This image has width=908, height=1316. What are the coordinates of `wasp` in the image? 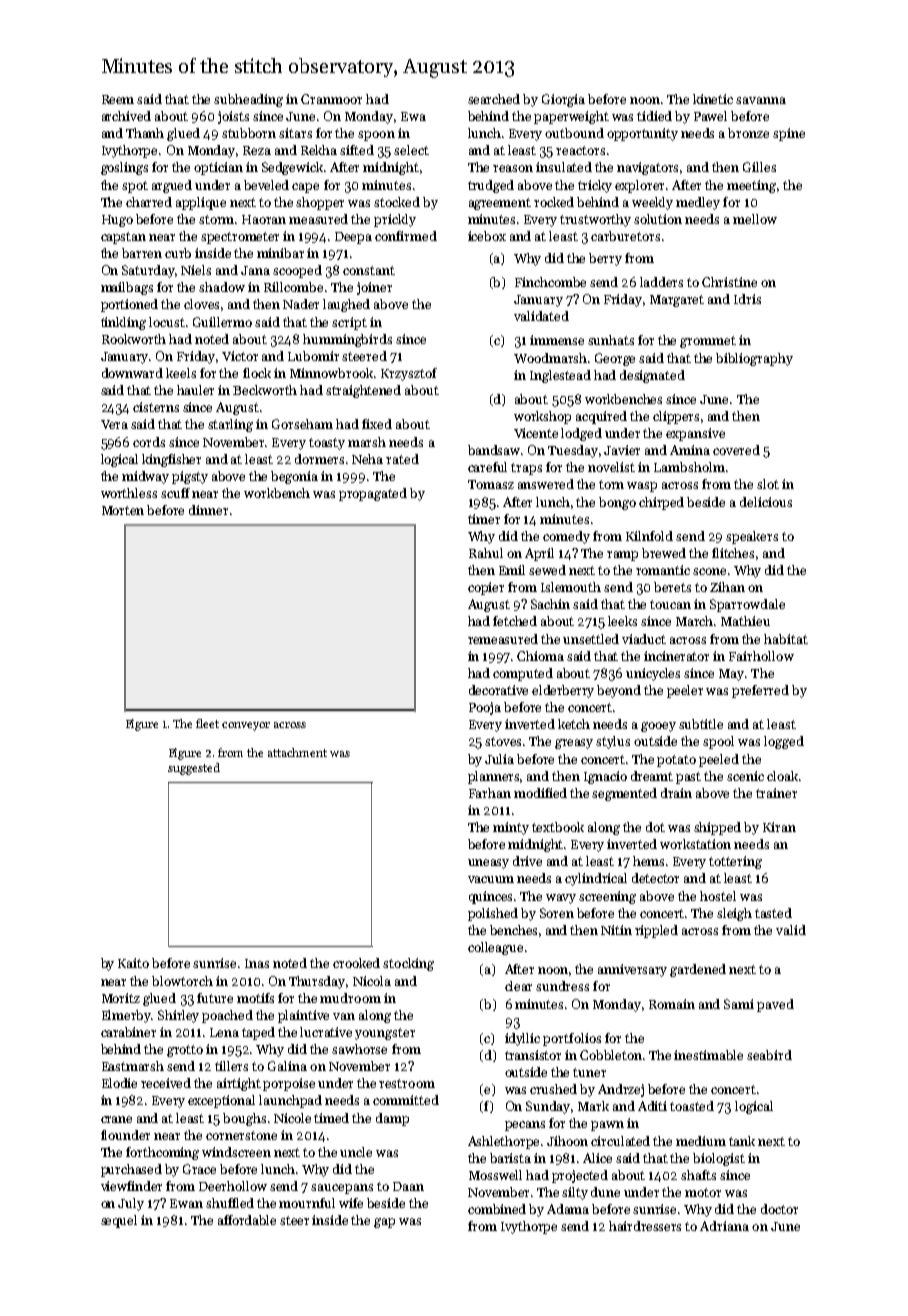 It's located at (642, 487).
